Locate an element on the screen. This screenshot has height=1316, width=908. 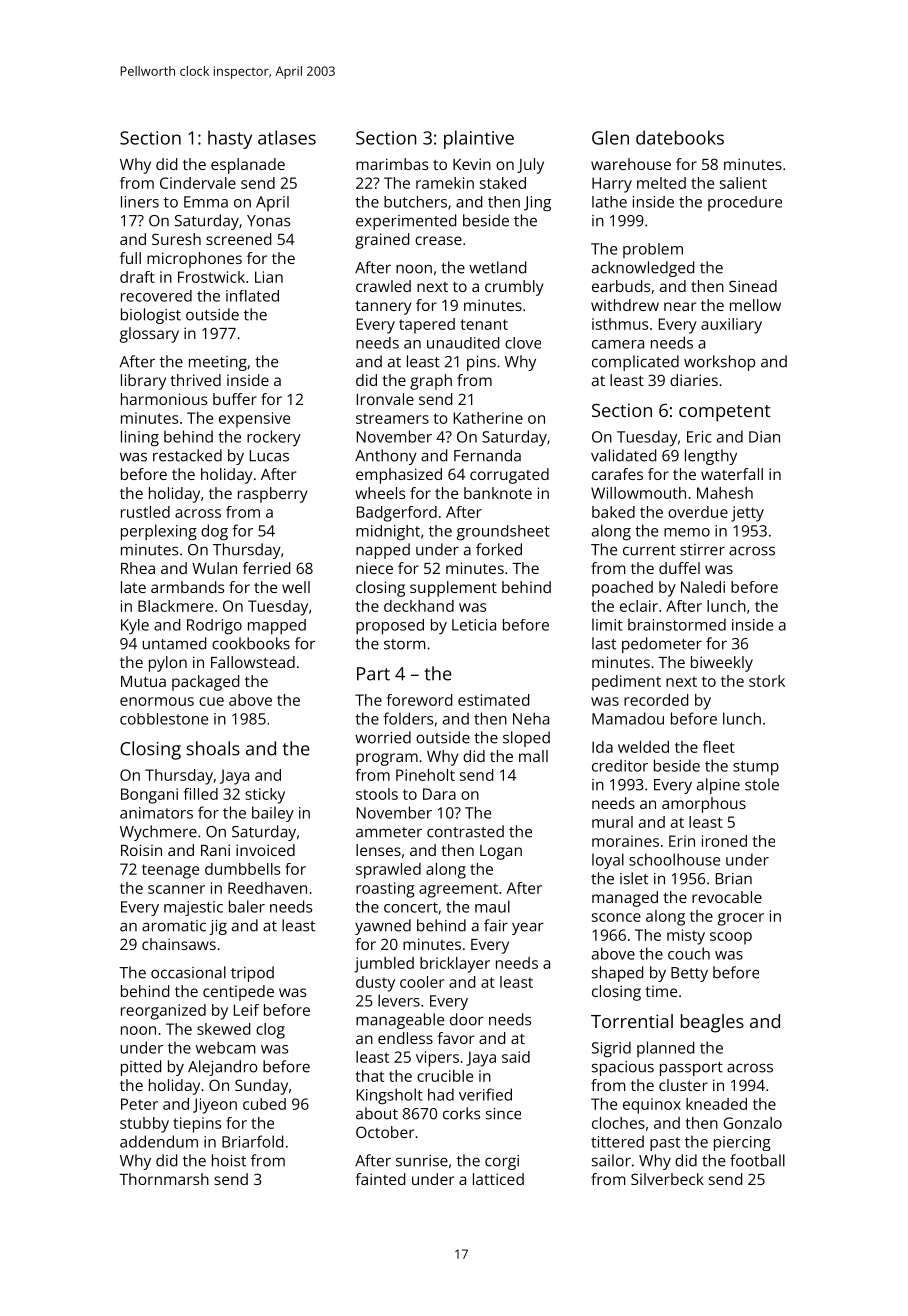
hoist is located at coordinates (229, 1160).
